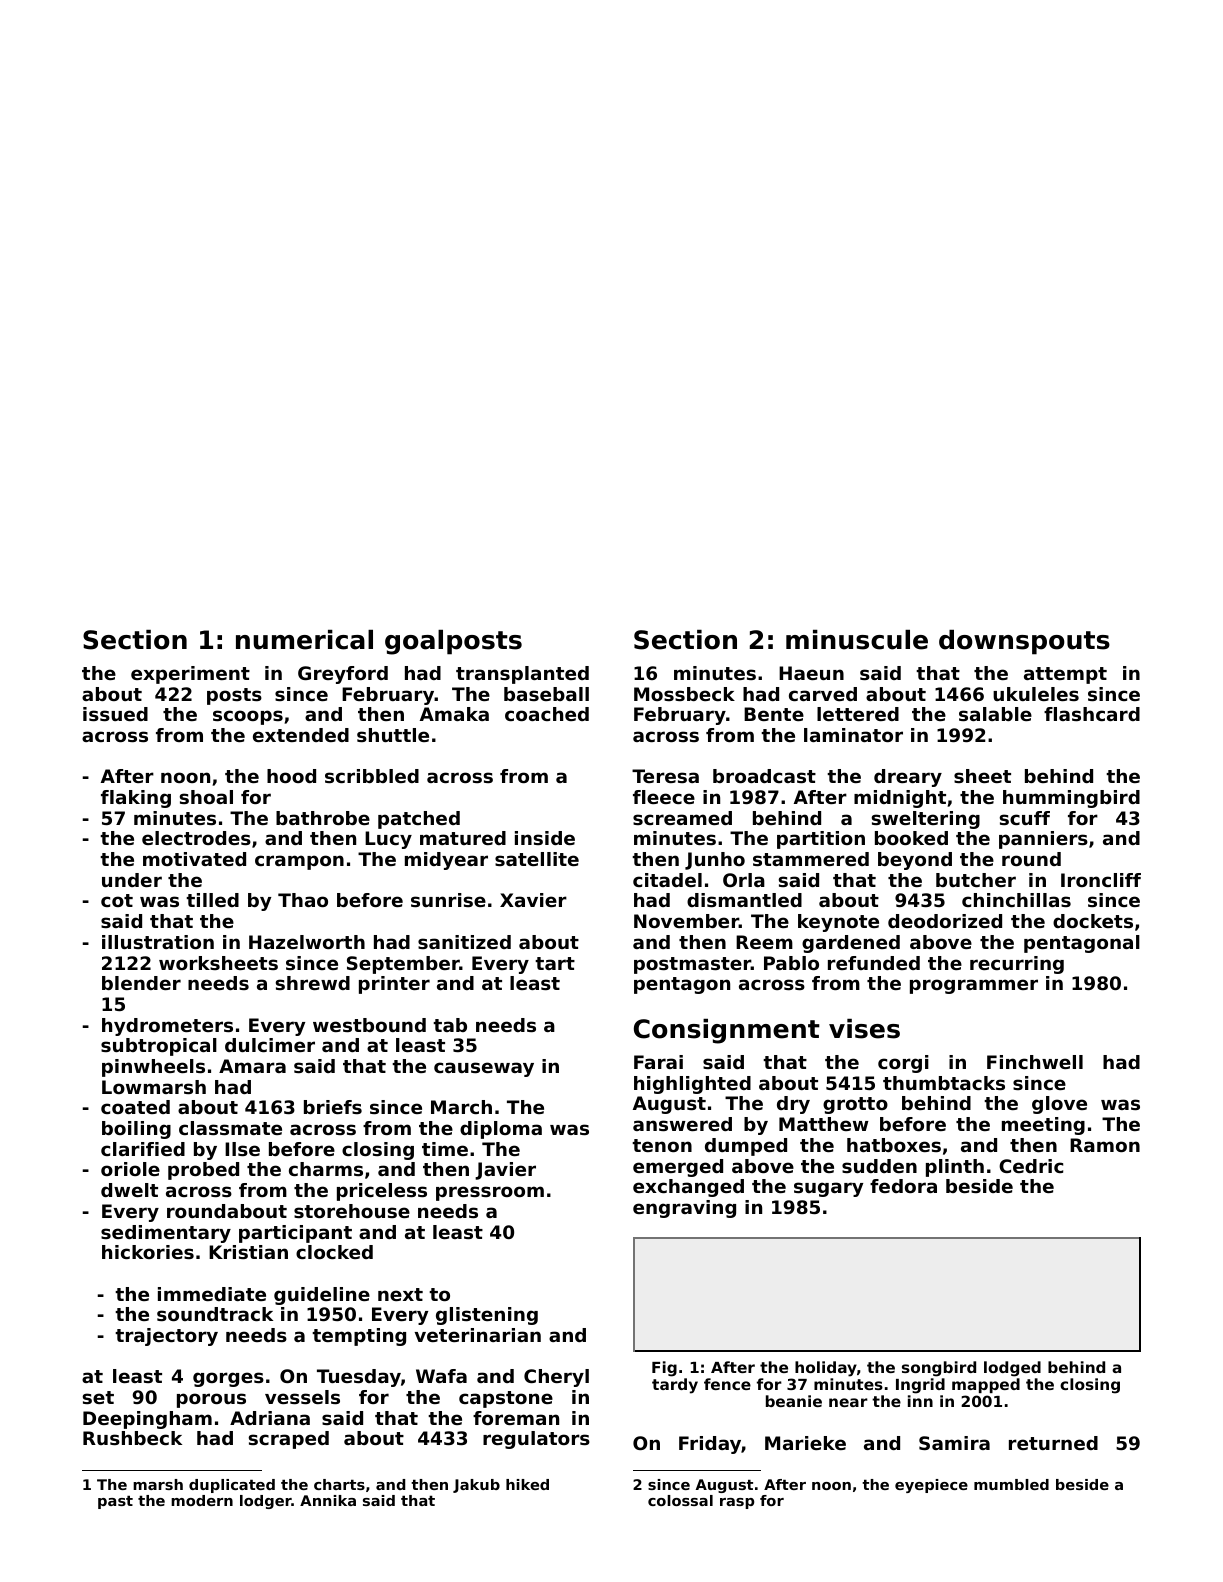 The height and width of the image is (1582, 1223). What do you see at coordinates (98, 1397) in the image?
I see `set` at bounding box center [98, 1397].
